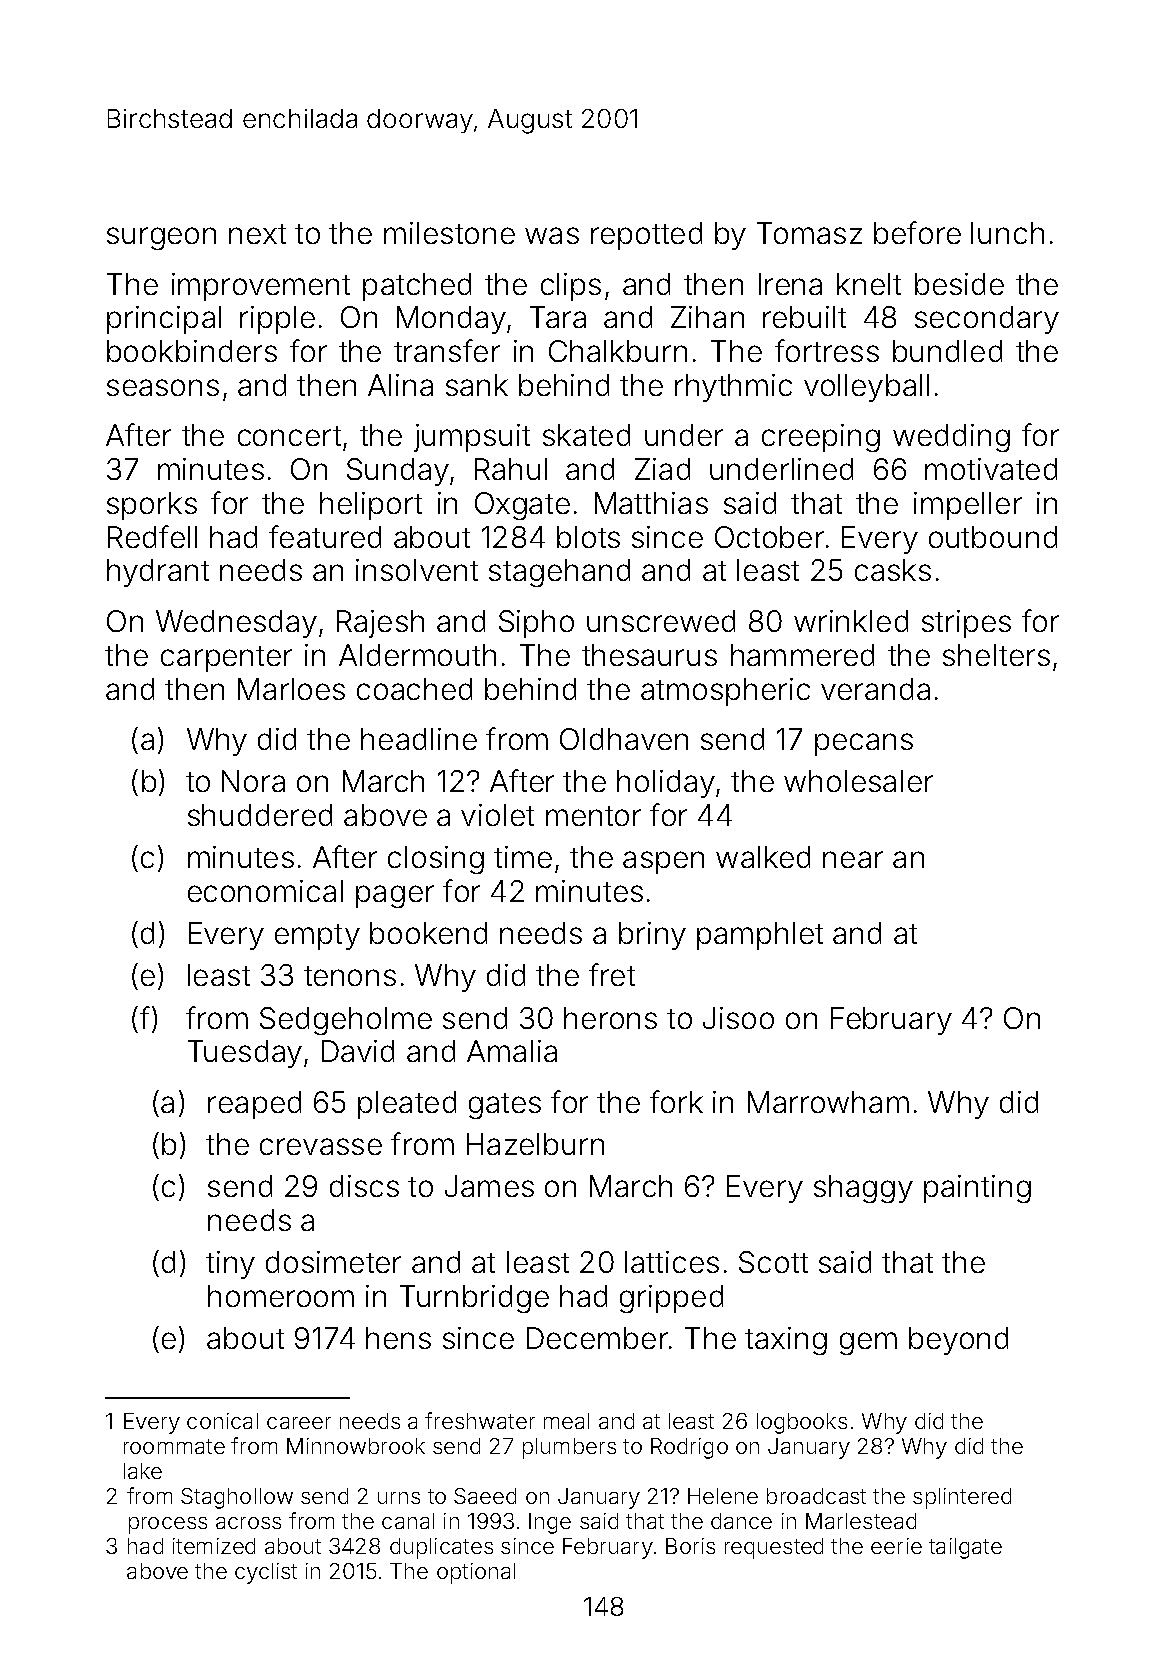  What do you see at coordinates (588, 537) in the screenshot?
I see `blots` at bounding box center [588, 537].
